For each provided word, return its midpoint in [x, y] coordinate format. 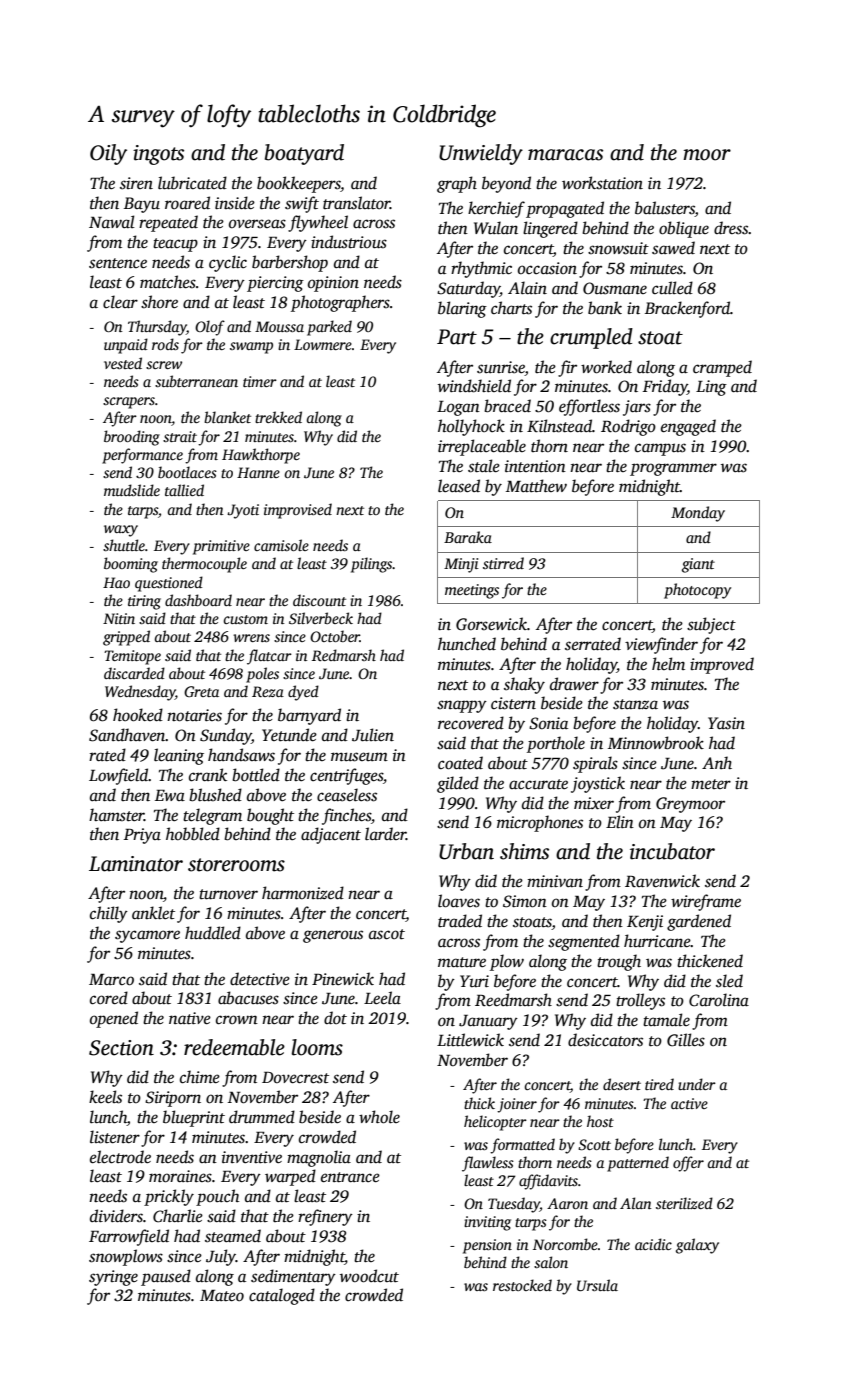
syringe [113, 1278]
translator [356, 203]
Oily [108, 154]
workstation [602, 183]
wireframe [706, 902]
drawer [574, 684]
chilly [109, 914]
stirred [503, 563]
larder [385, 834]
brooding [132, 438]
